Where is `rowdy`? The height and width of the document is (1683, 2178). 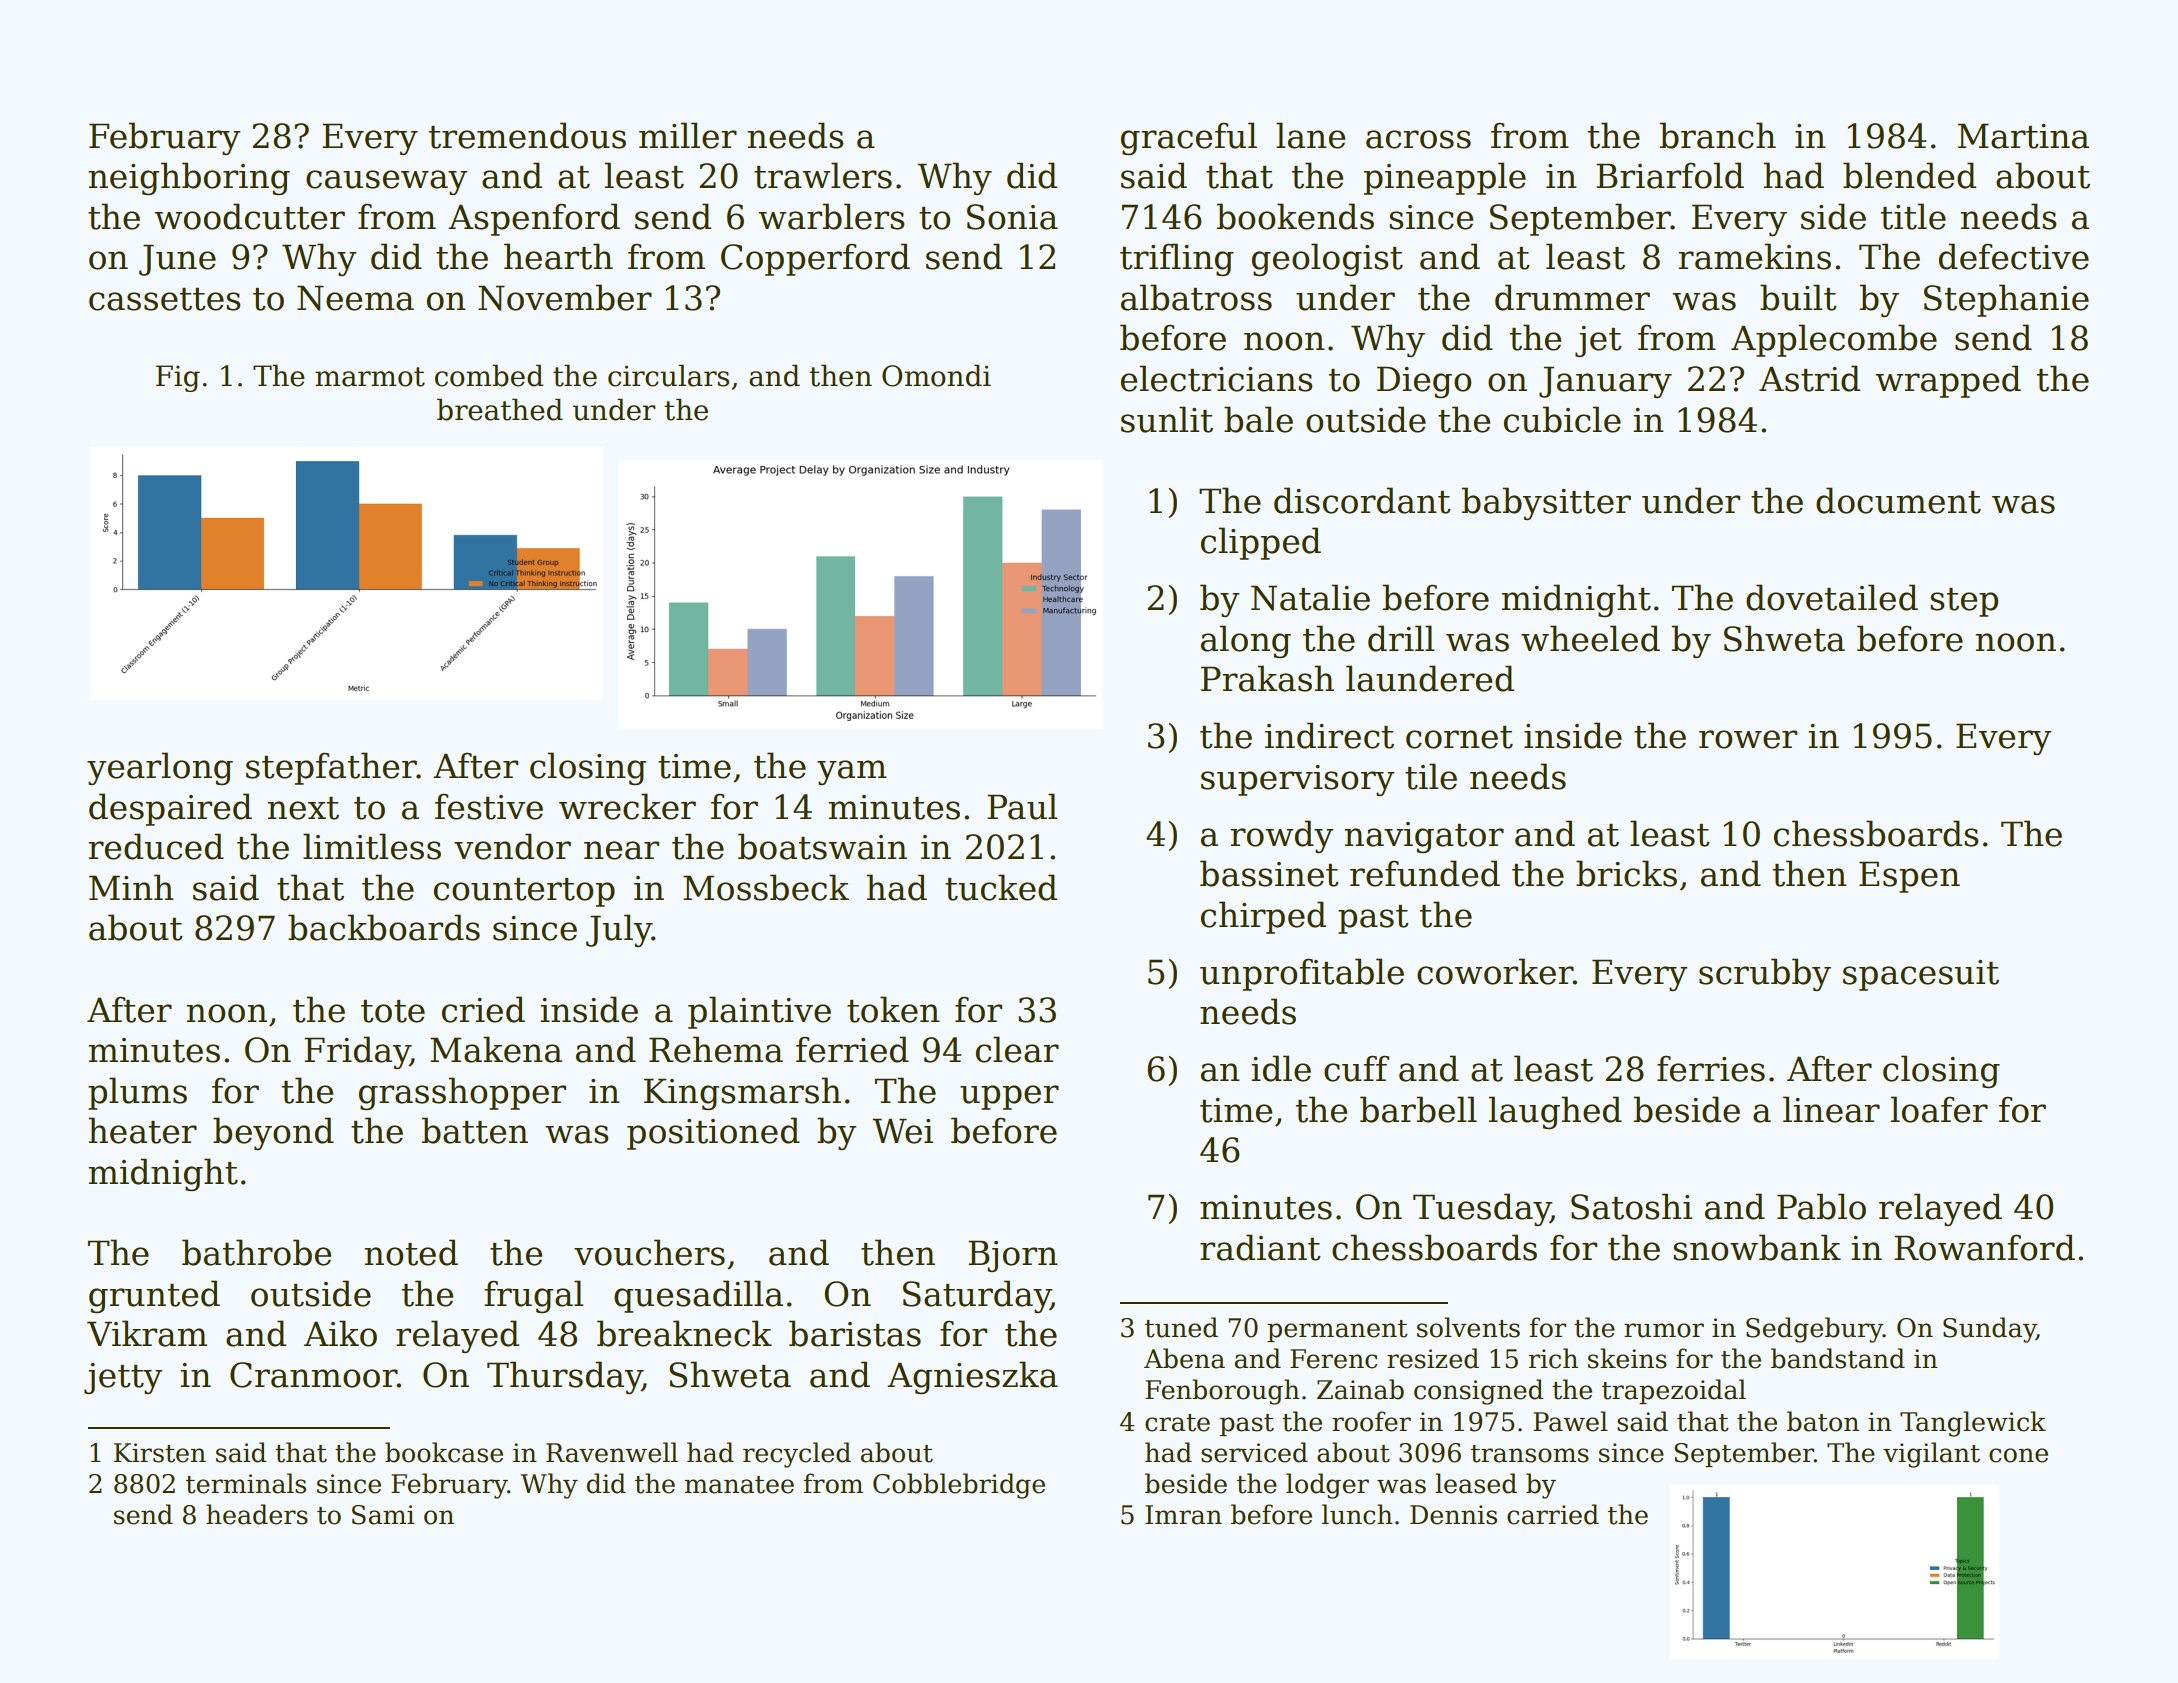
rowdy is located at coordinates (1281, 836).
